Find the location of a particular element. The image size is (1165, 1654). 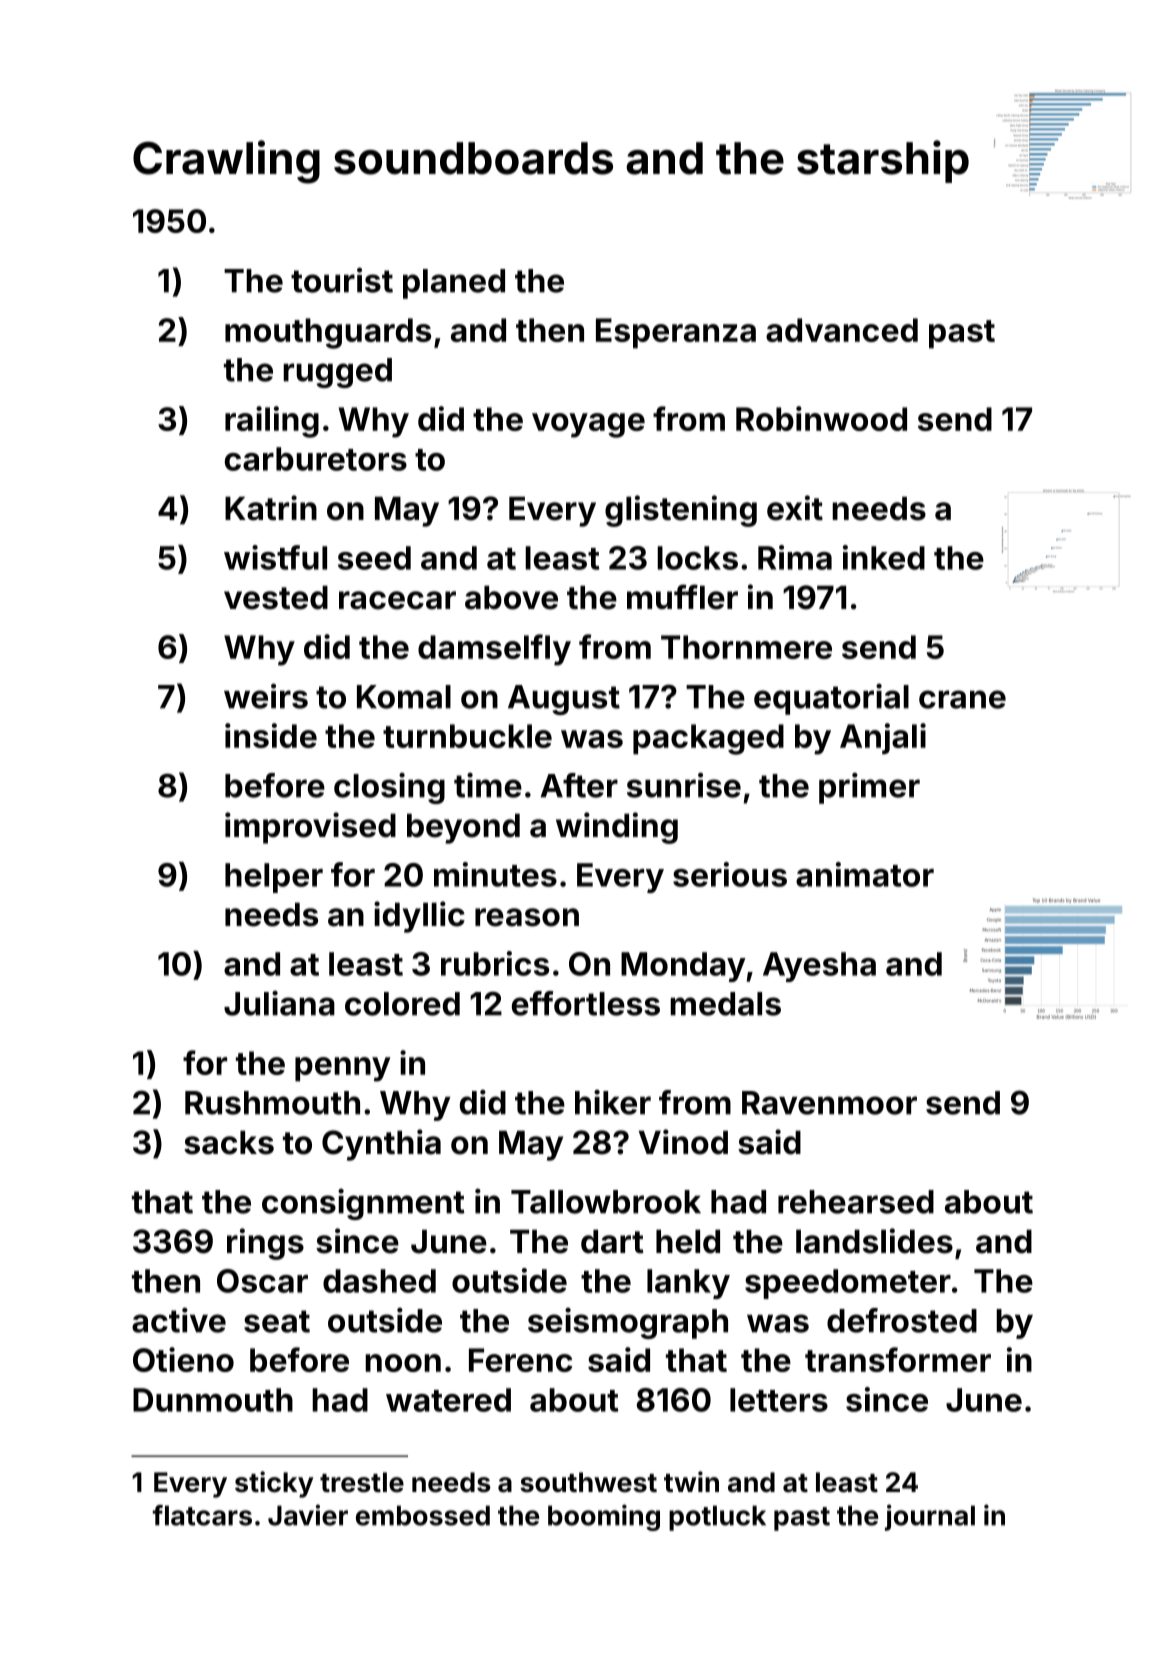

turnbuckle is located at coordinates (467, 736).
